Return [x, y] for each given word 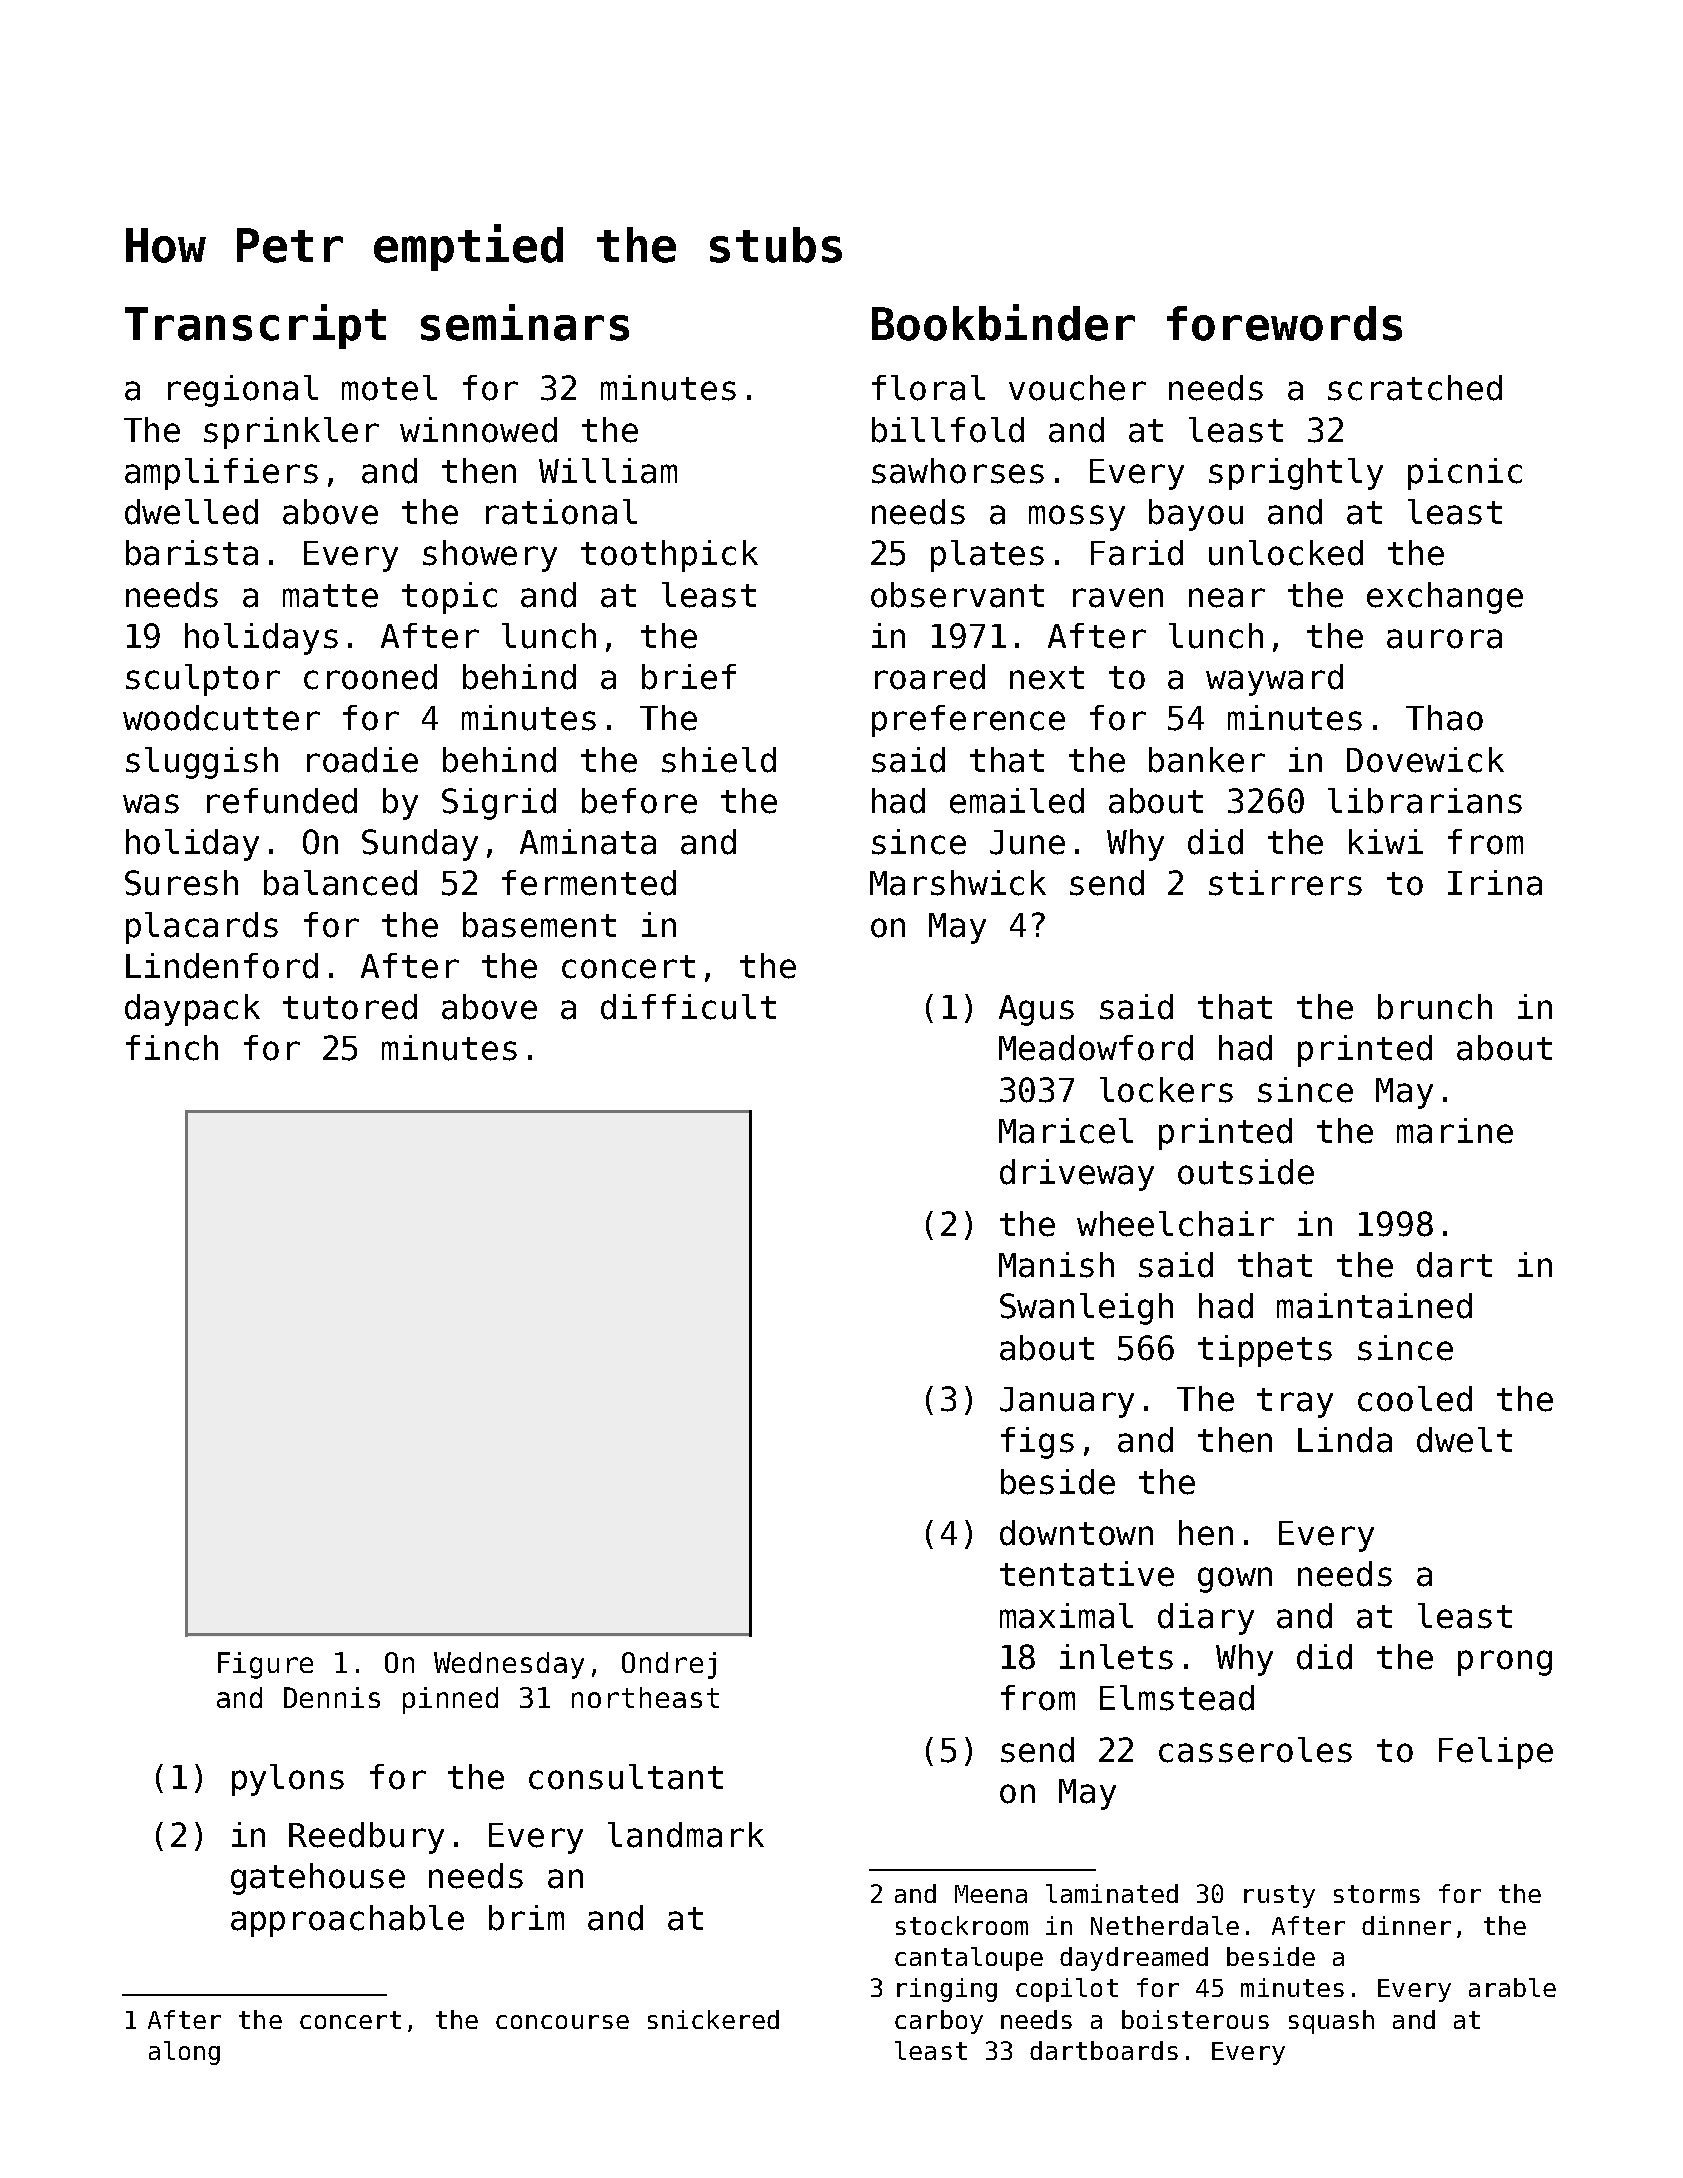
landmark [686, 1835]
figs [1037, 1443]
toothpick [669, 556]
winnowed [478, 430]
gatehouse [318, 1879]
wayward [1274, 680]
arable [1512, 1987]
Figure [265, 1665]
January [1067, 1402]
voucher [1077, 388]
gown [1235, 1580]
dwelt [1464, 1440]
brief [689, 677]
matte [330, 596]
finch [172, 1048]
